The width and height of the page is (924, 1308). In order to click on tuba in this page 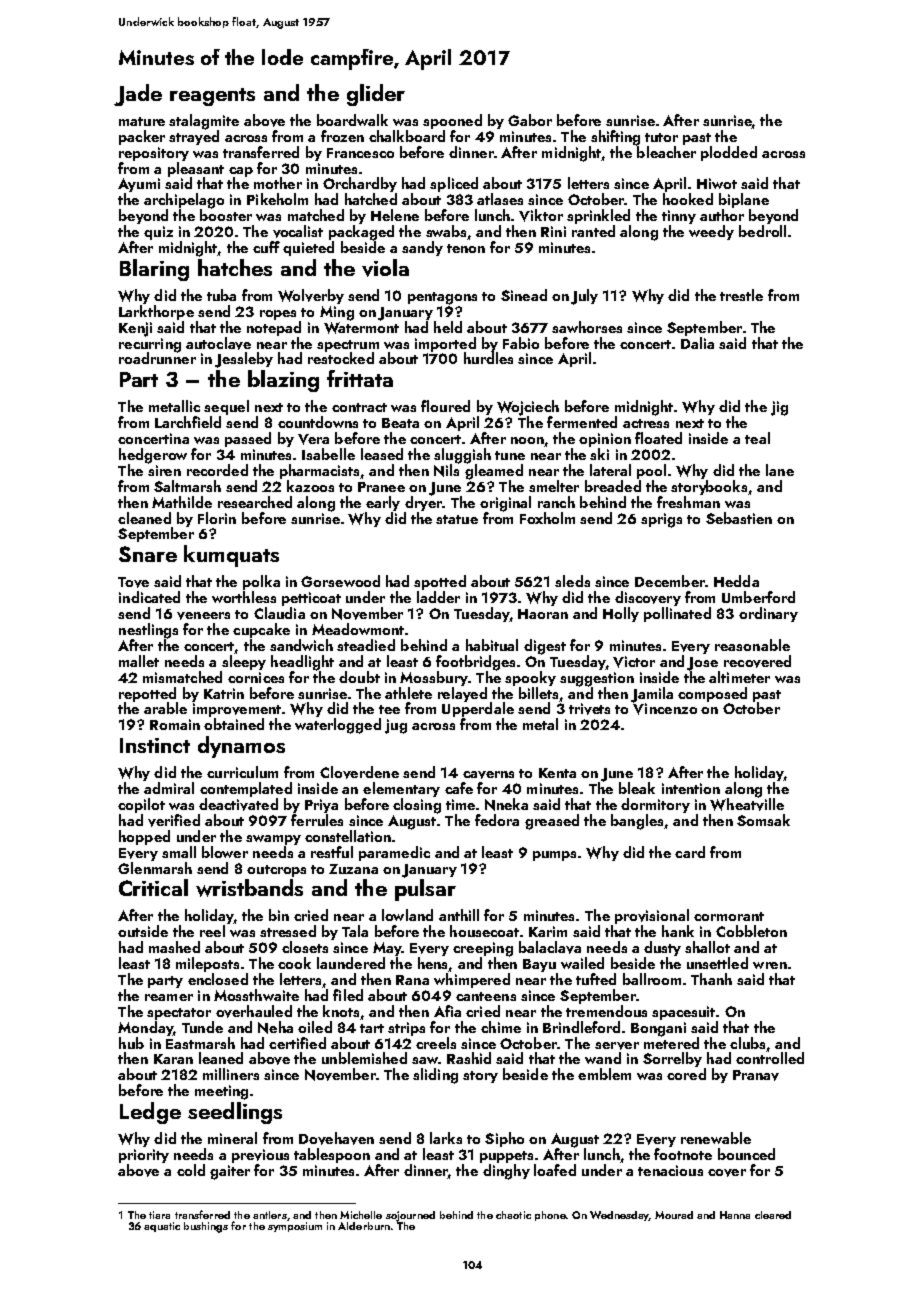, I will do `click(221, 295)`.
